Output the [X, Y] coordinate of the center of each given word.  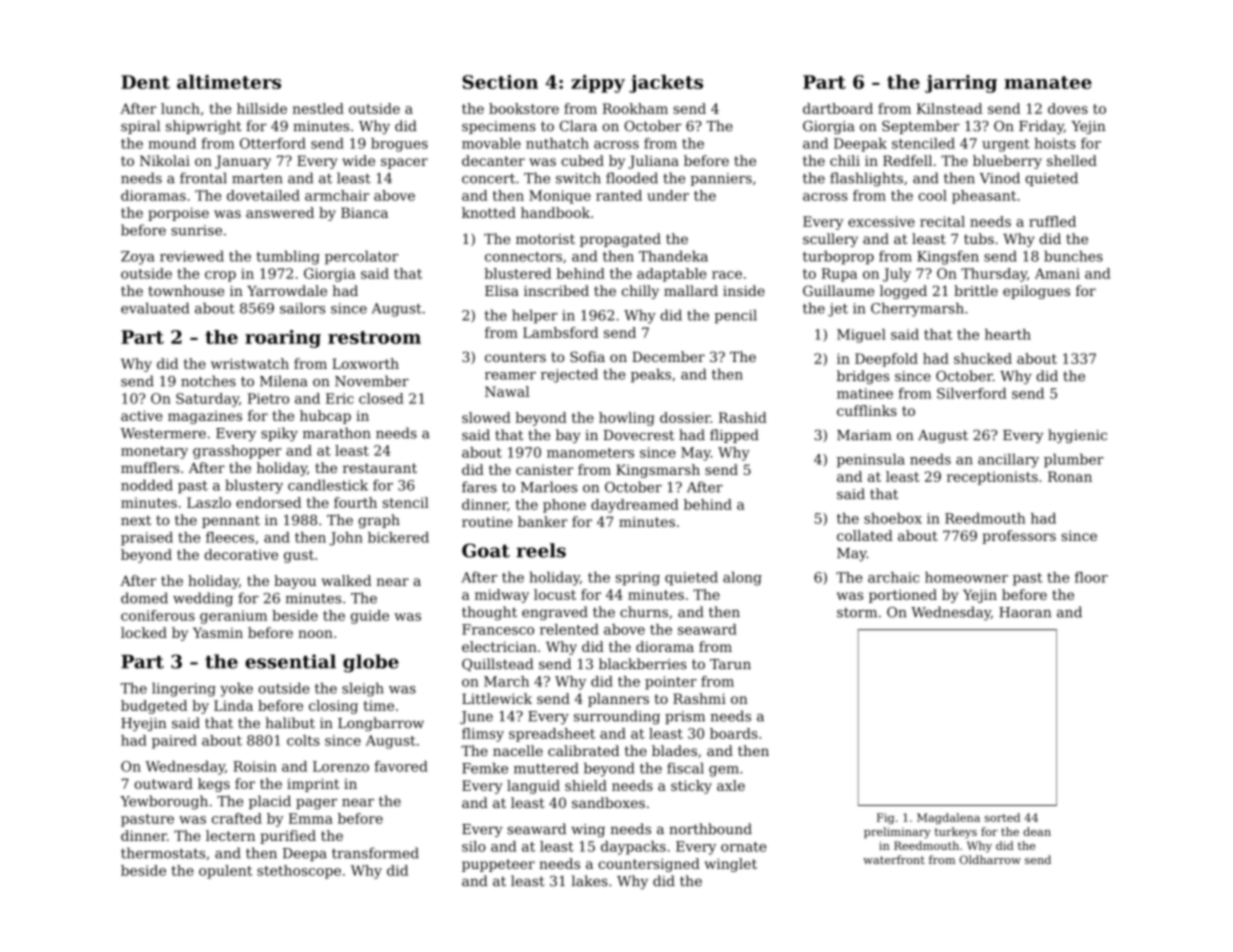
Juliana [653, 162]
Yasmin [218, 632]
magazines [205, 417]
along [742, 578]
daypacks [633, 848]
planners [618, 700]
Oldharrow [990, 859]
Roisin [255, 766]
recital [942, 221]
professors [1019, 537]
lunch [180, 108]
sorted [1002, 817]
